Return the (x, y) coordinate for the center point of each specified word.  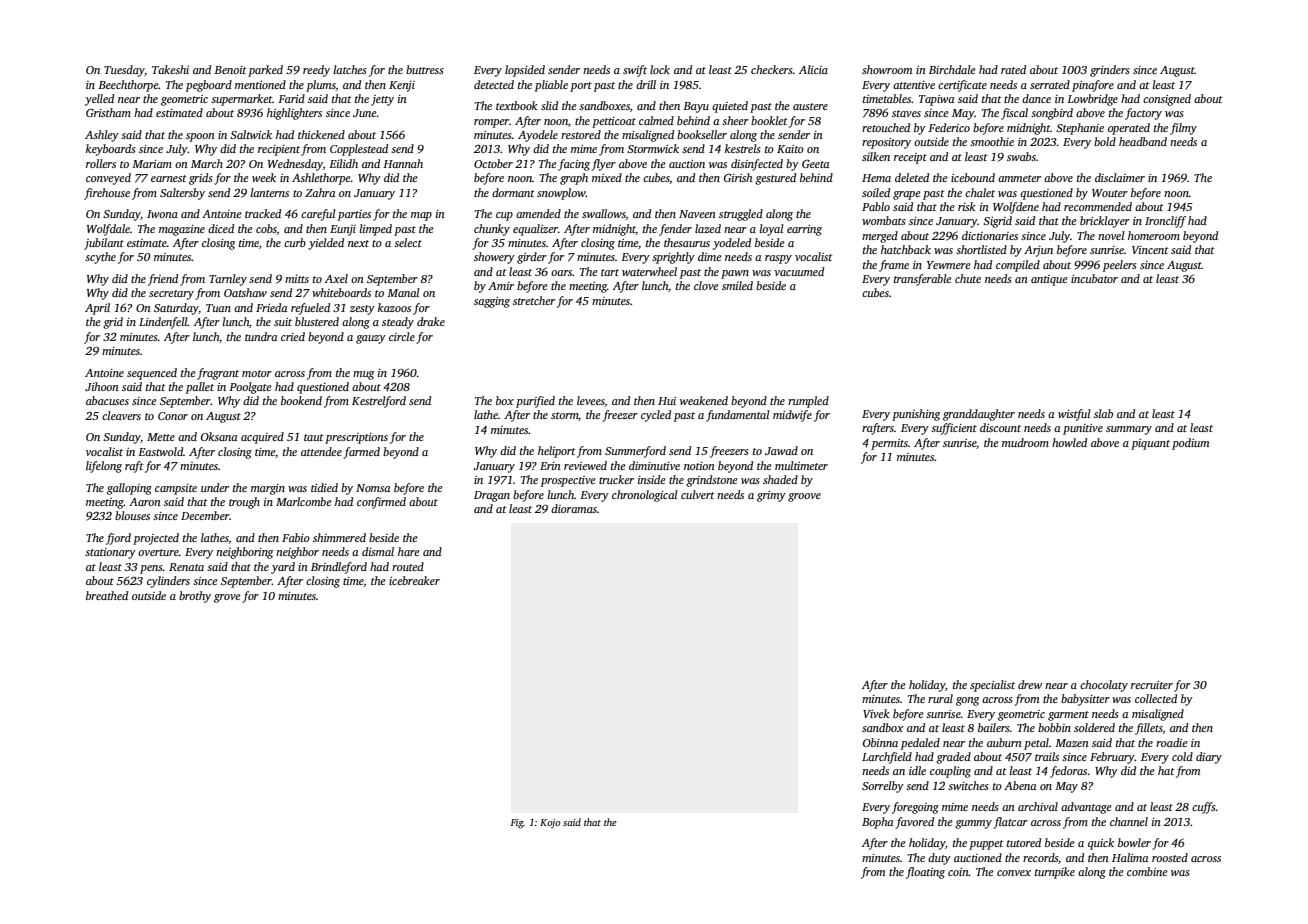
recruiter (1152, 685)
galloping (129, 489)
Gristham (108, 112)
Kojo (550, 823)
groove (804, 497)
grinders (1110, 71)
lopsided (525, 71)
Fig (517, 824)
